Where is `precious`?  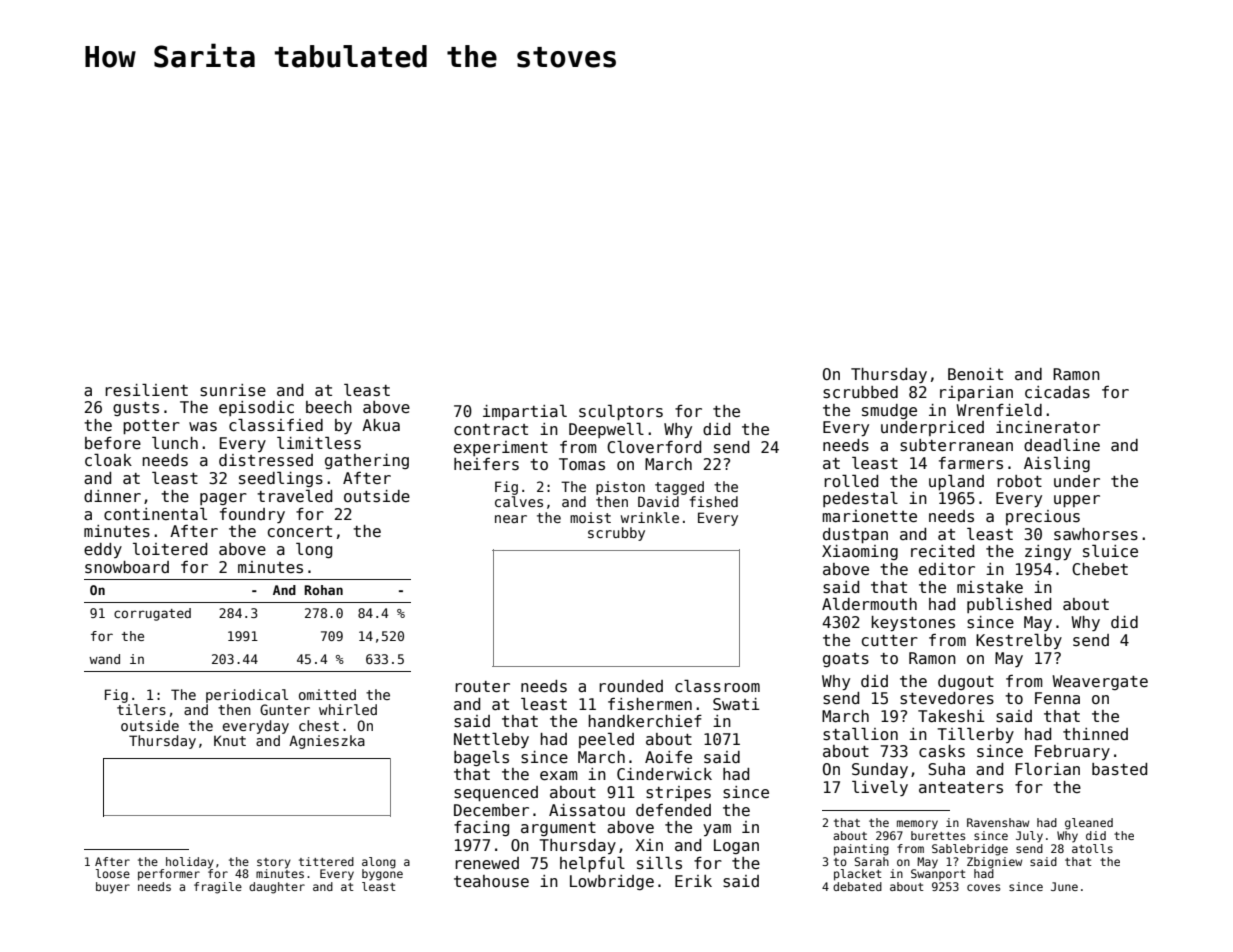
precious is located at coordinates (1043, 517).
